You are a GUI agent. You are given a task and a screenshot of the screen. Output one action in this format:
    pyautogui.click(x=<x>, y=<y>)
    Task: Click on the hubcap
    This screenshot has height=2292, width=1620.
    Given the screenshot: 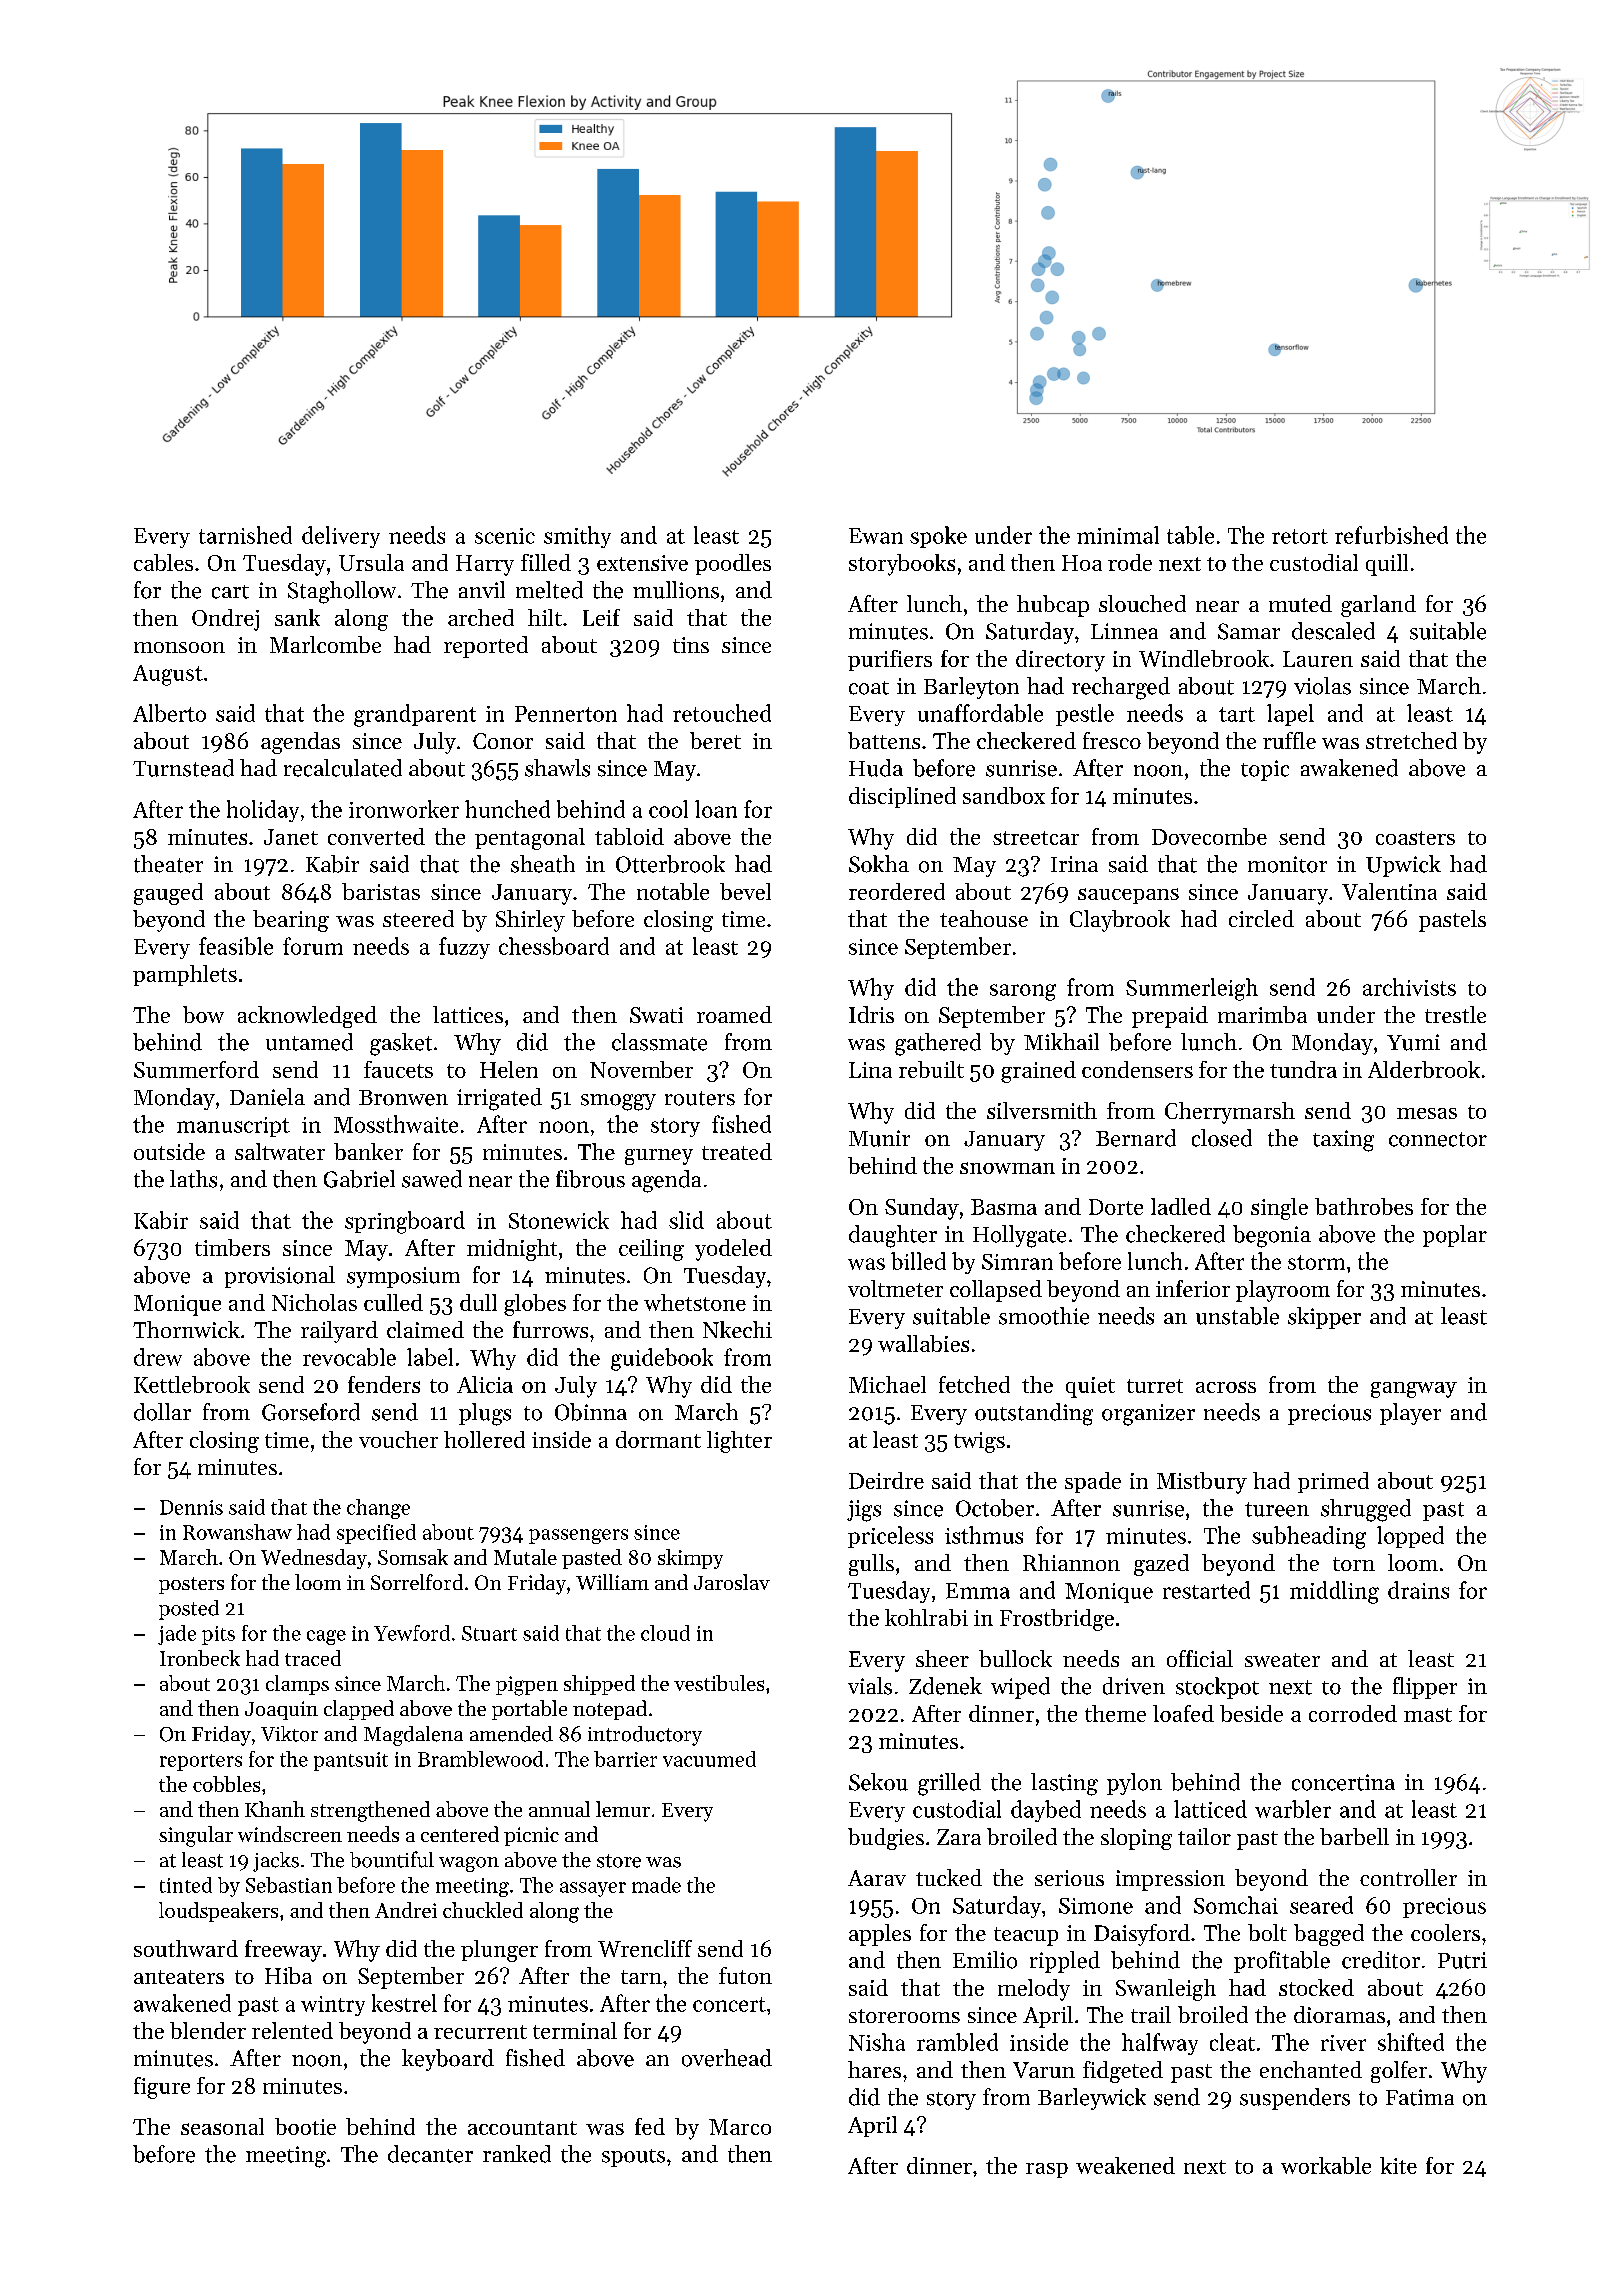 What is the action you would take?
    pyautogui.click(x=1053, y=606)
